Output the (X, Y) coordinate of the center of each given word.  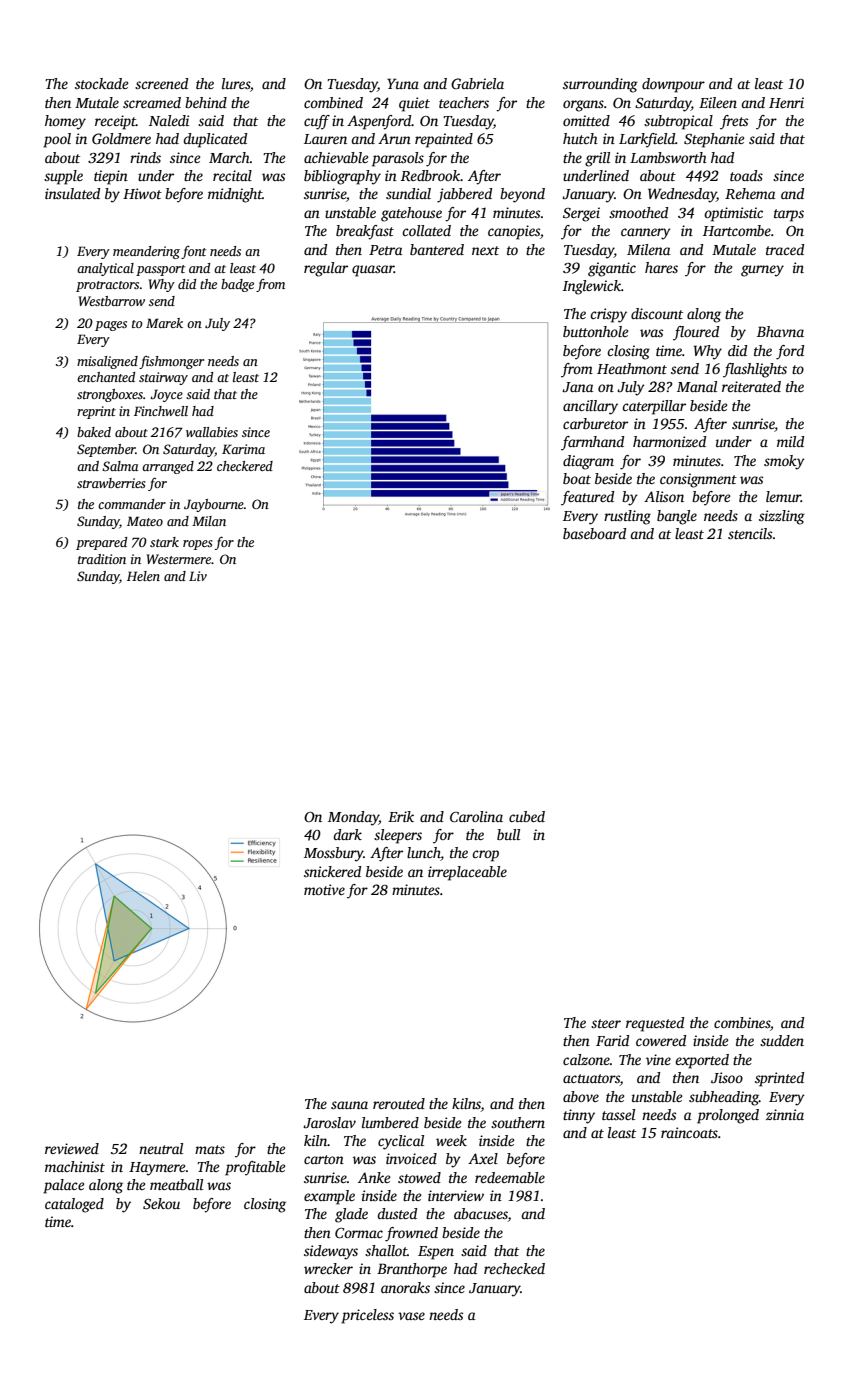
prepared (101, 543)
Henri (786, 102)
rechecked (514, 1268)
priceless (367, 1316)
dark (347, 834)
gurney (762, 271)
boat (577, 478)
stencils (750, 533)
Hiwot (142, 193)
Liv (198, 576)
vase (411, 1316)
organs (583, 106)
